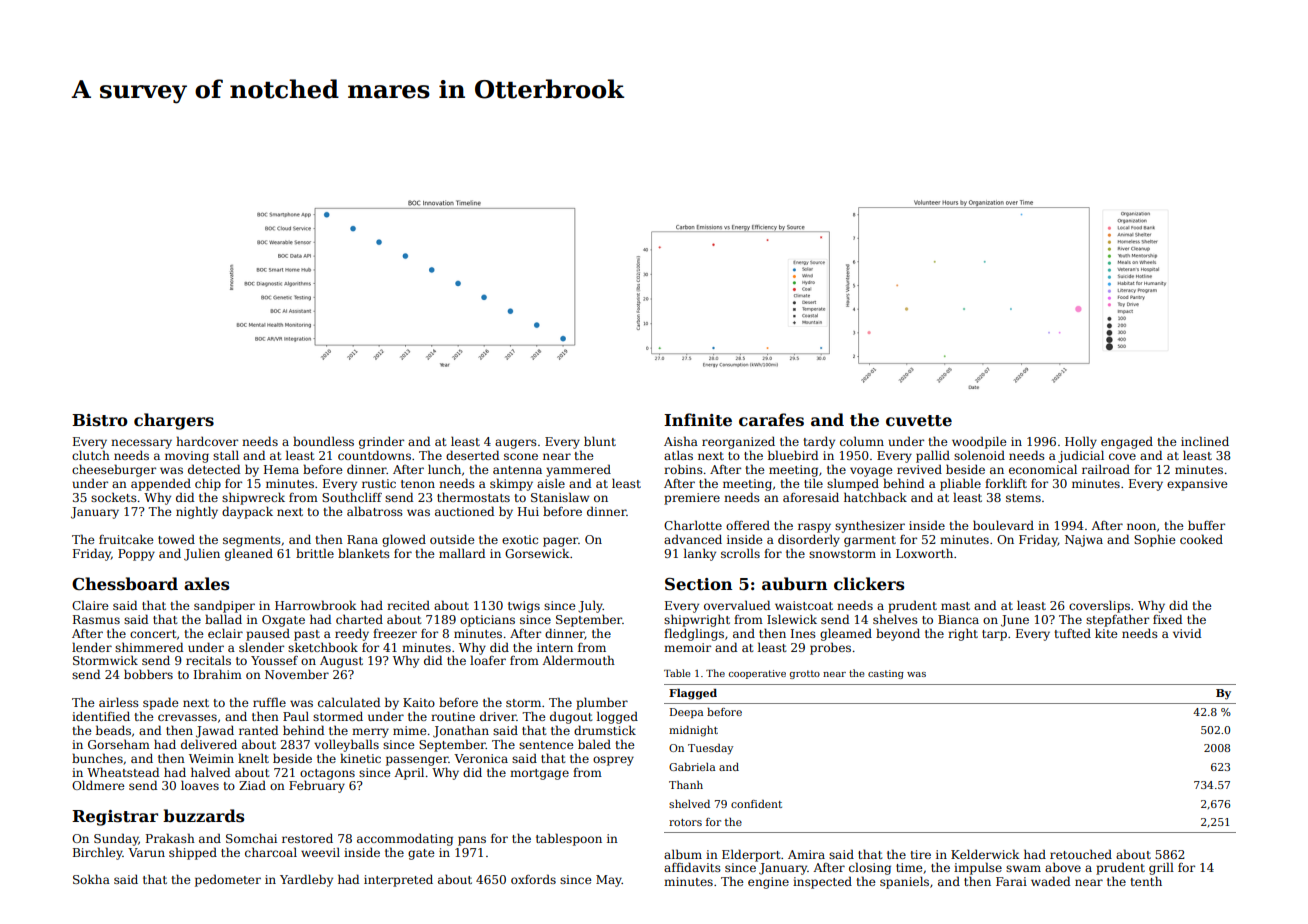 Image resolution: width=1308 pixels, height=924 pixels. What do you see at coordinates (405, 839) in the image?
I see `accommodating` at bounding box center [405, 839].
